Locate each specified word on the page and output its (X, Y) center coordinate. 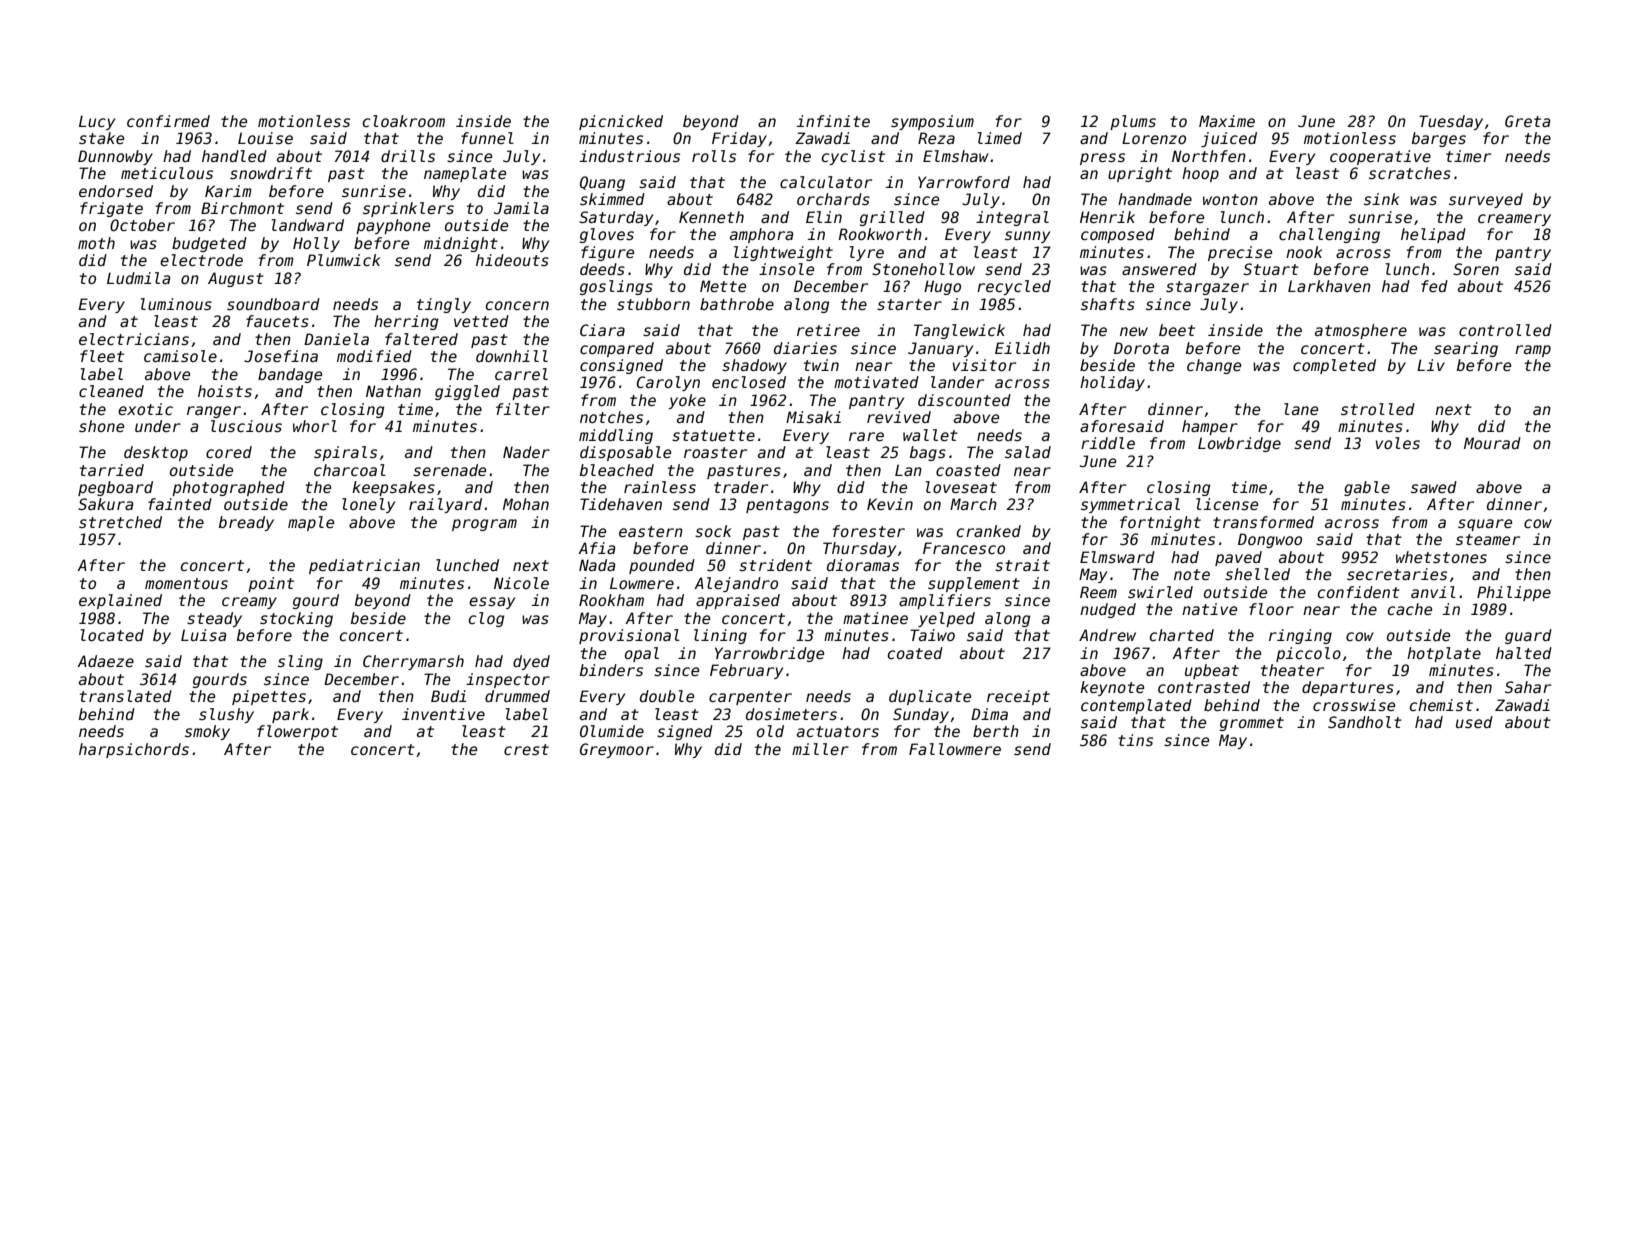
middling (616, 436)
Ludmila (139, 278)
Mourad (1492, 443)
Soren (1476, 269)
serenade (449, 470)
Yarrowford (964, 182)
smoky (207, 732)
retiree (828, 330)
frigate (111, 209)
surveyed (1486, 200)
